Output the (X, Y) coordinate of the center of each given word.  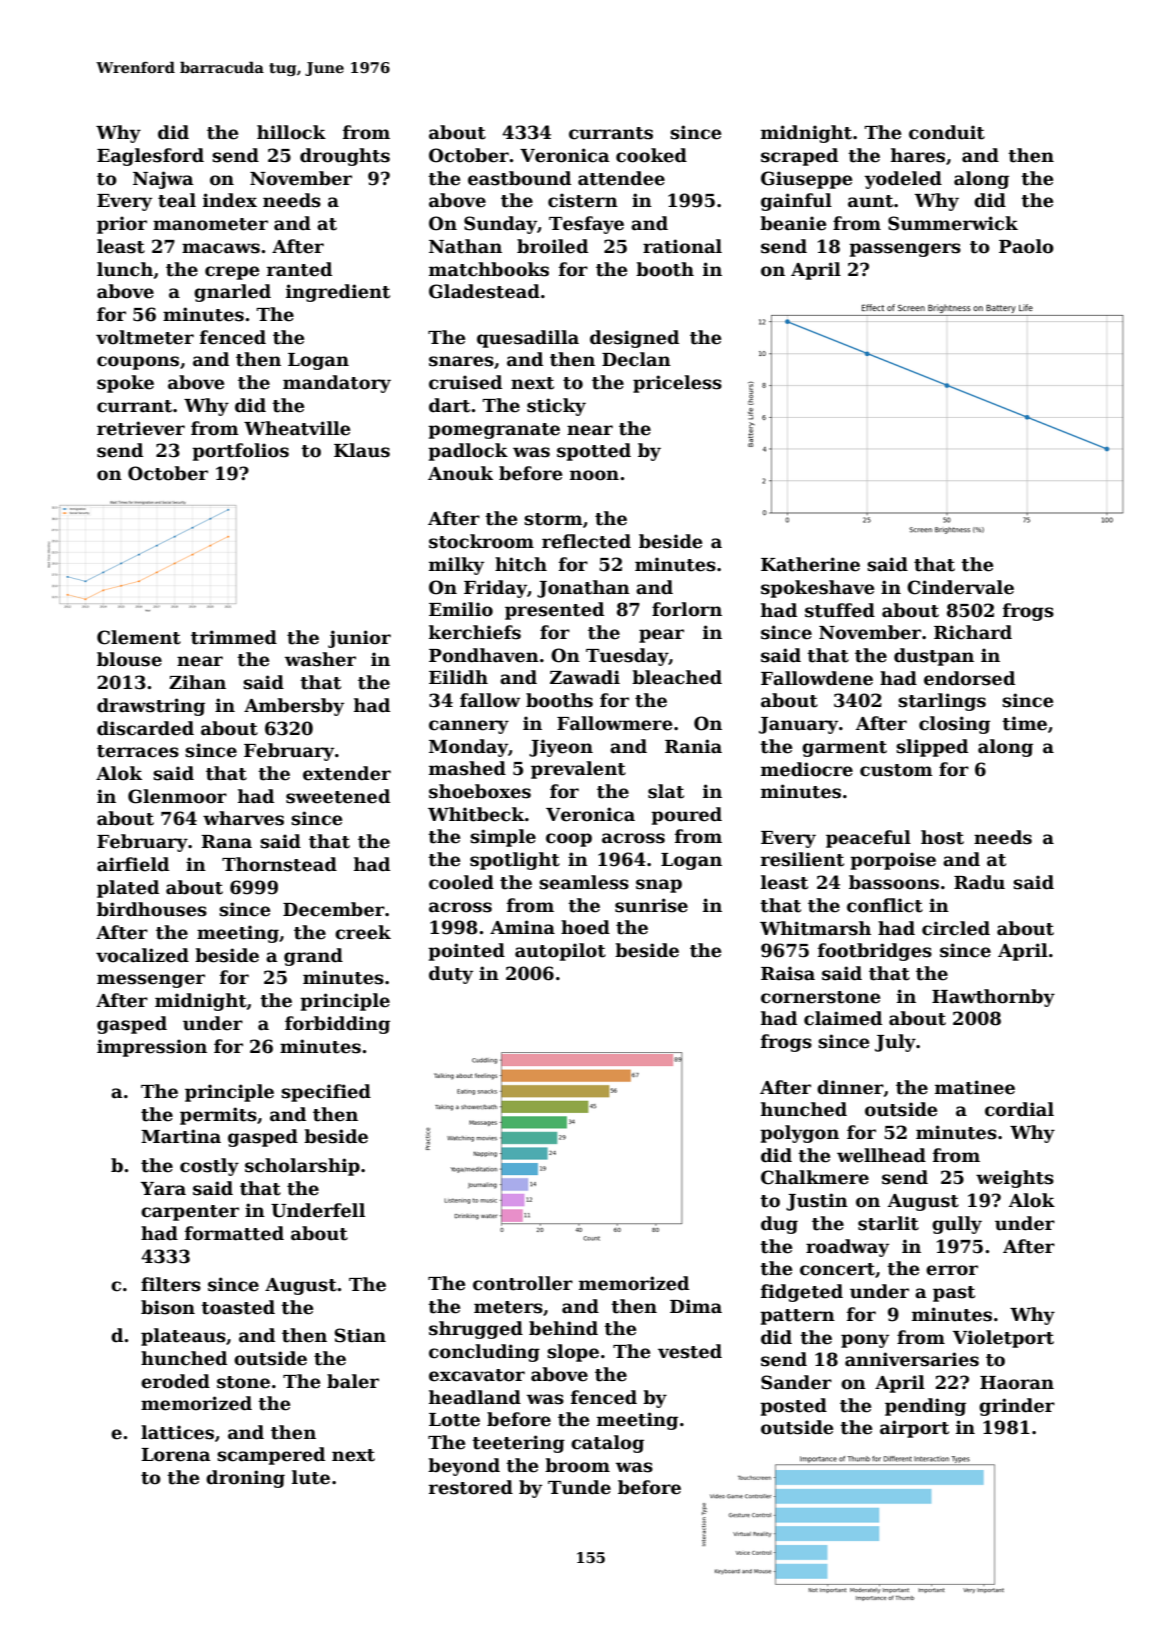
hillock (291, 132)
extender (347, 773)
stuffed (840, 610)
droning (245, 1479)
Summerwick (953, 223)
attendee (621, 178)
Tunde (579, 1487)
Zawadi (585, 677)
